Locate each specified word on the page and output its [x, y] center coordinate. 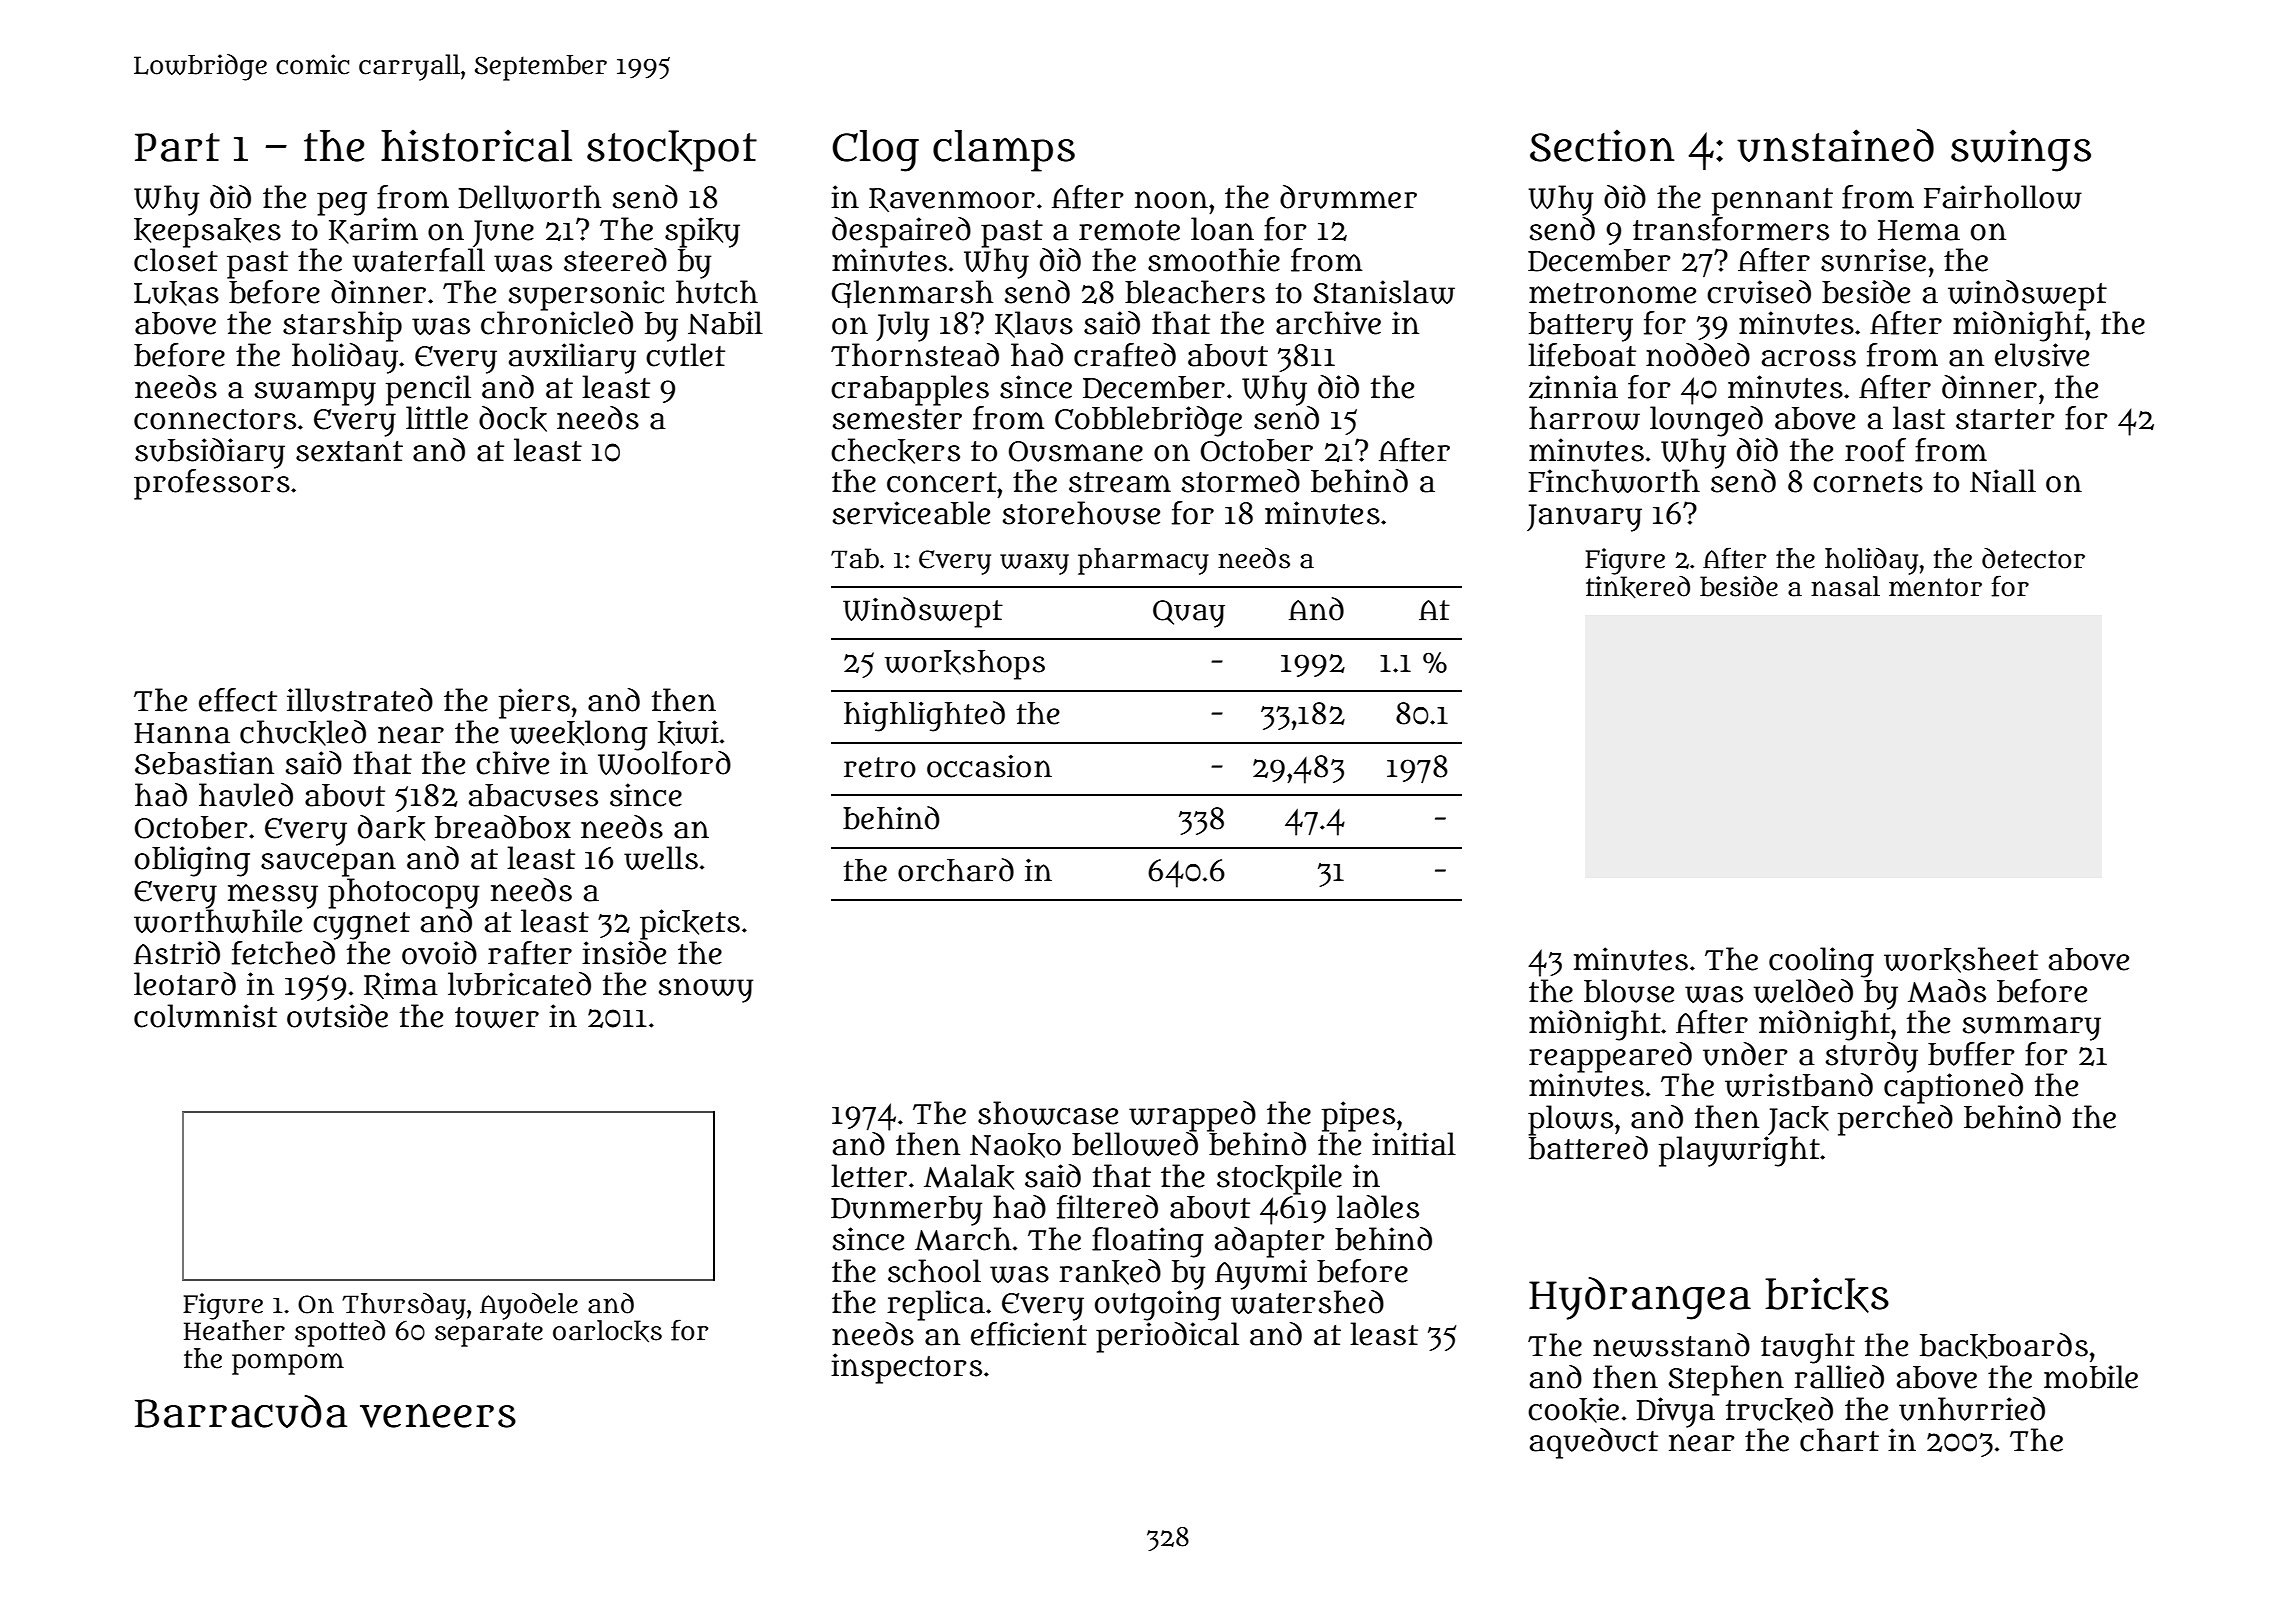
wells [661, 858]
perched [1895, 1120]
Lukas [176, 293]
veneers [438, 1415]
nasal [1845, 586]
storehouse [1081, 513]
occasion [989, 766]
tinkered [1638, 587]
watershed [1307, 1301]
